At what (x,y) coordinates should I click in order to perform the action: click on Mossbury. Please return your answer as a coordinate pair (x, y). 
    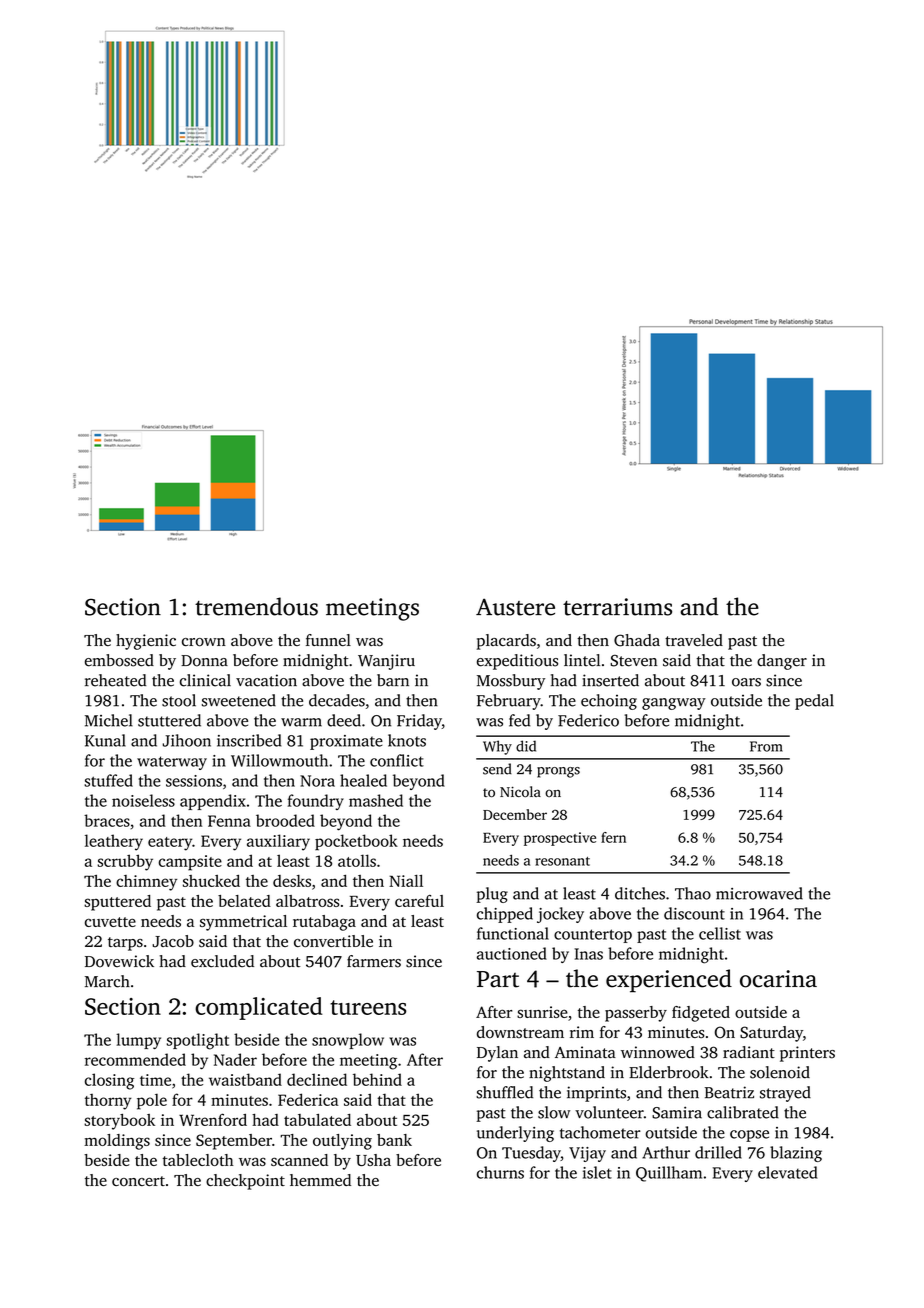
    Looking at the image, I should click on (511, 682).
